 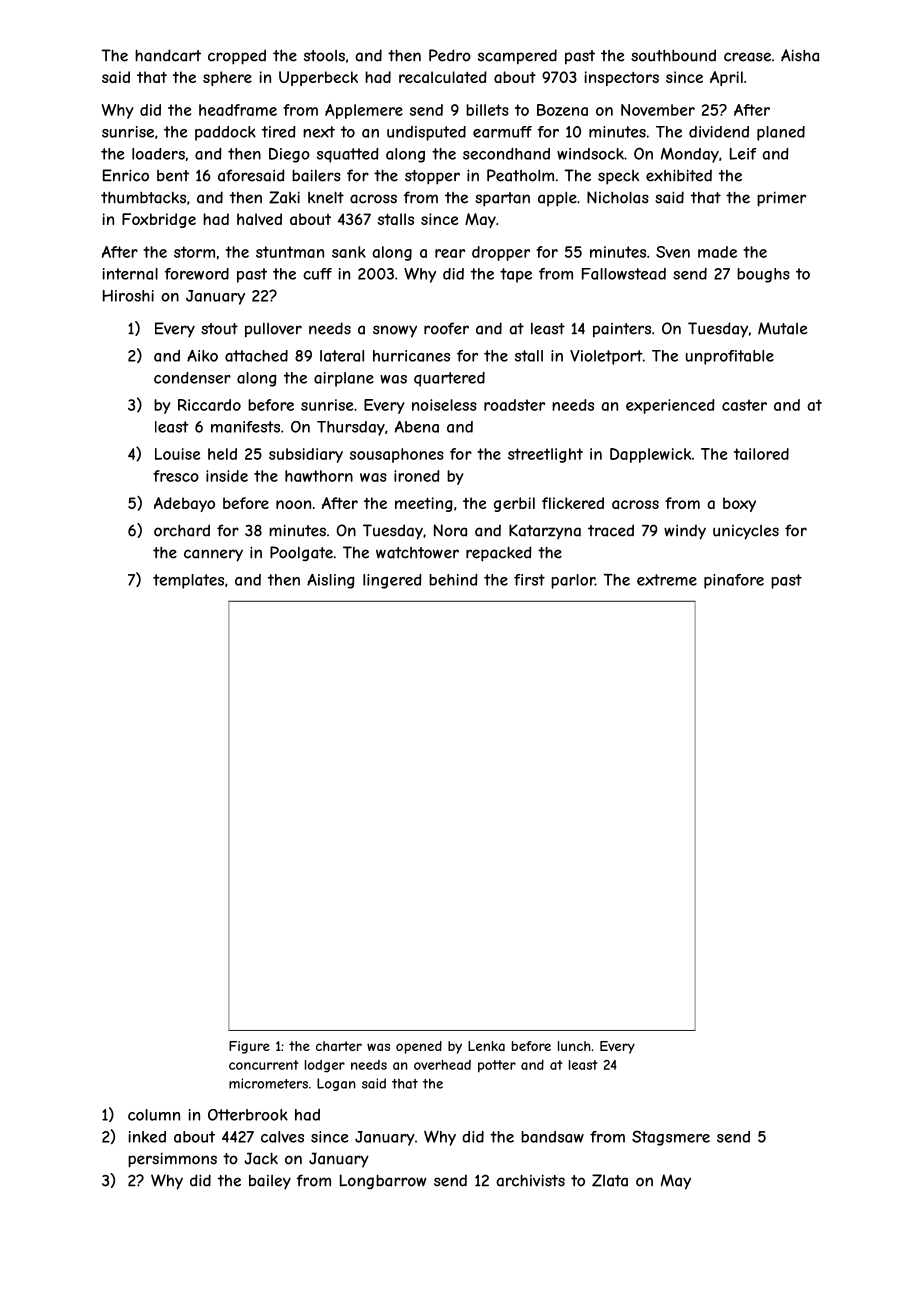 What do you see at coordinates (610, 1180) in the screenshot?
I see `Zlata` at bounding box center [610, 1180].
